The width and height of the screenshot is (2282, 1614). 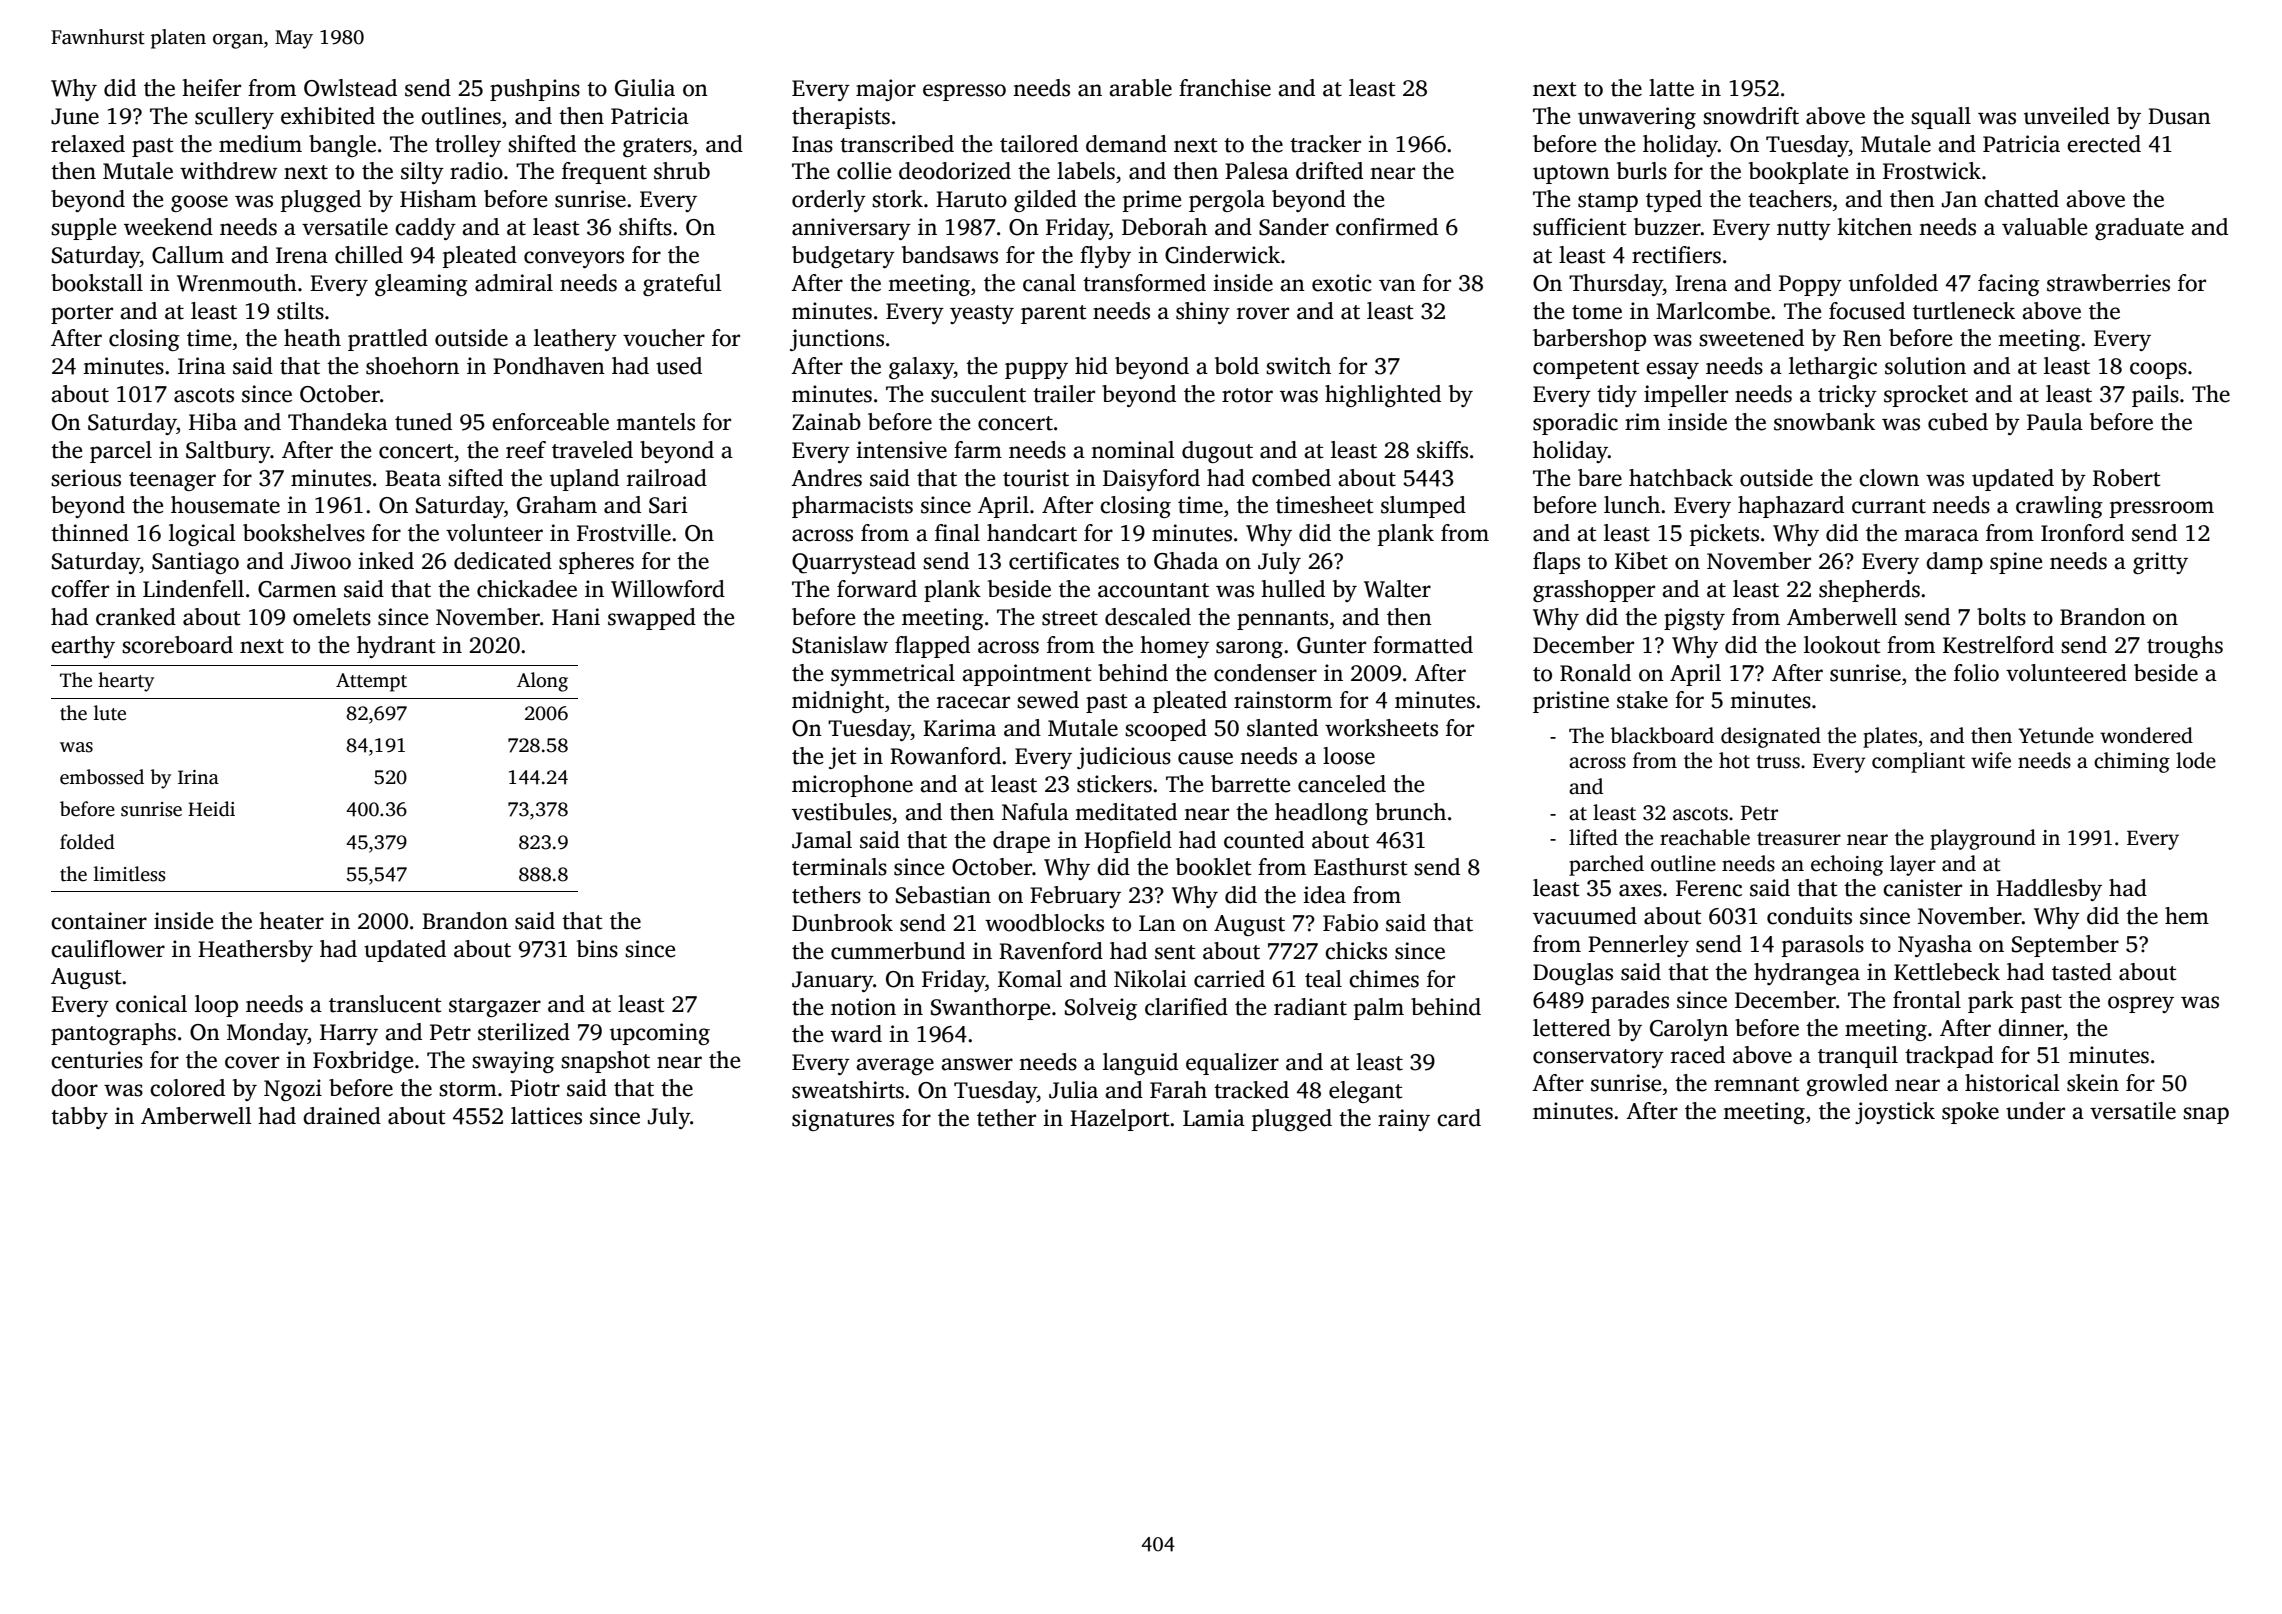 What do you see at coordinates (74, 1088) in the screenshot?
I see `door` at bounding box center [74, 1088].
